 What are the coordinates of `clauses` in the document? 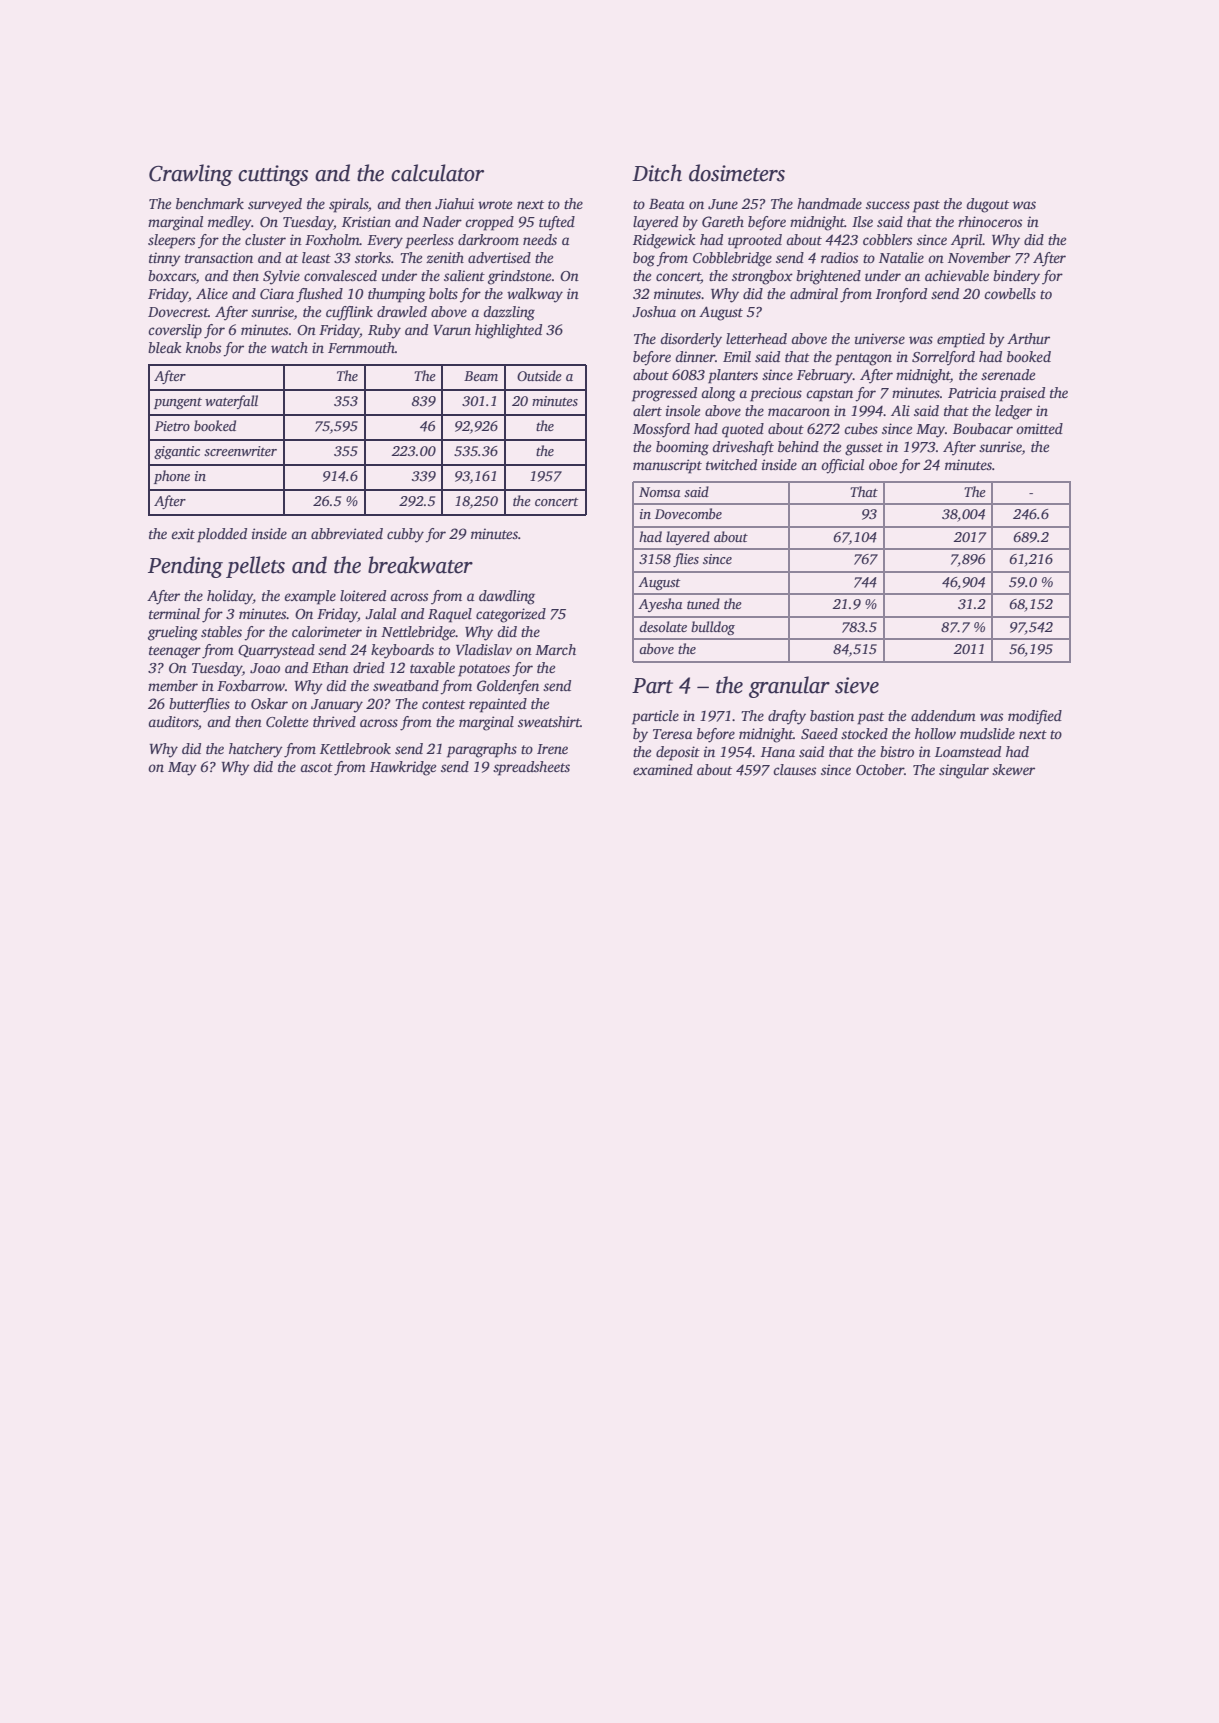 It's located at (794, 769).
